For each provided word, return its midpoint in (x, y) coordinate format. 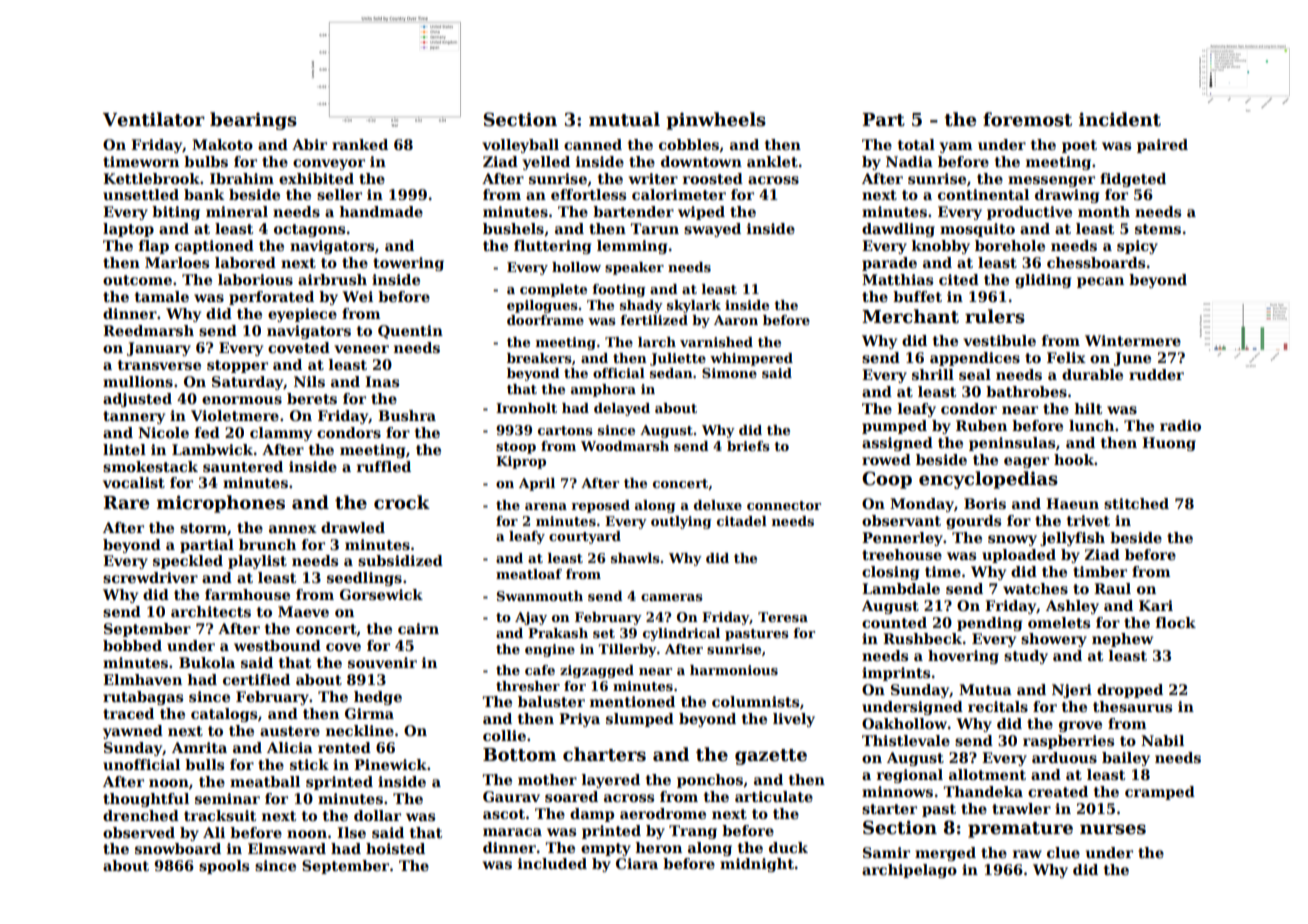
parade (889, 264)
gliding (1043, 281)
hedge (378, 698)
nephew (1122, 640)
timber (1100, 571)
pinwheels (716, 121)
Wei (357, 296)
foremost (1027, 119)
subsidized (400, 560)
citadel (742, 521)
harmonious (734, 670)
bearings (253, 121)
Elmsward (287, 848)
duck (788, 847)
